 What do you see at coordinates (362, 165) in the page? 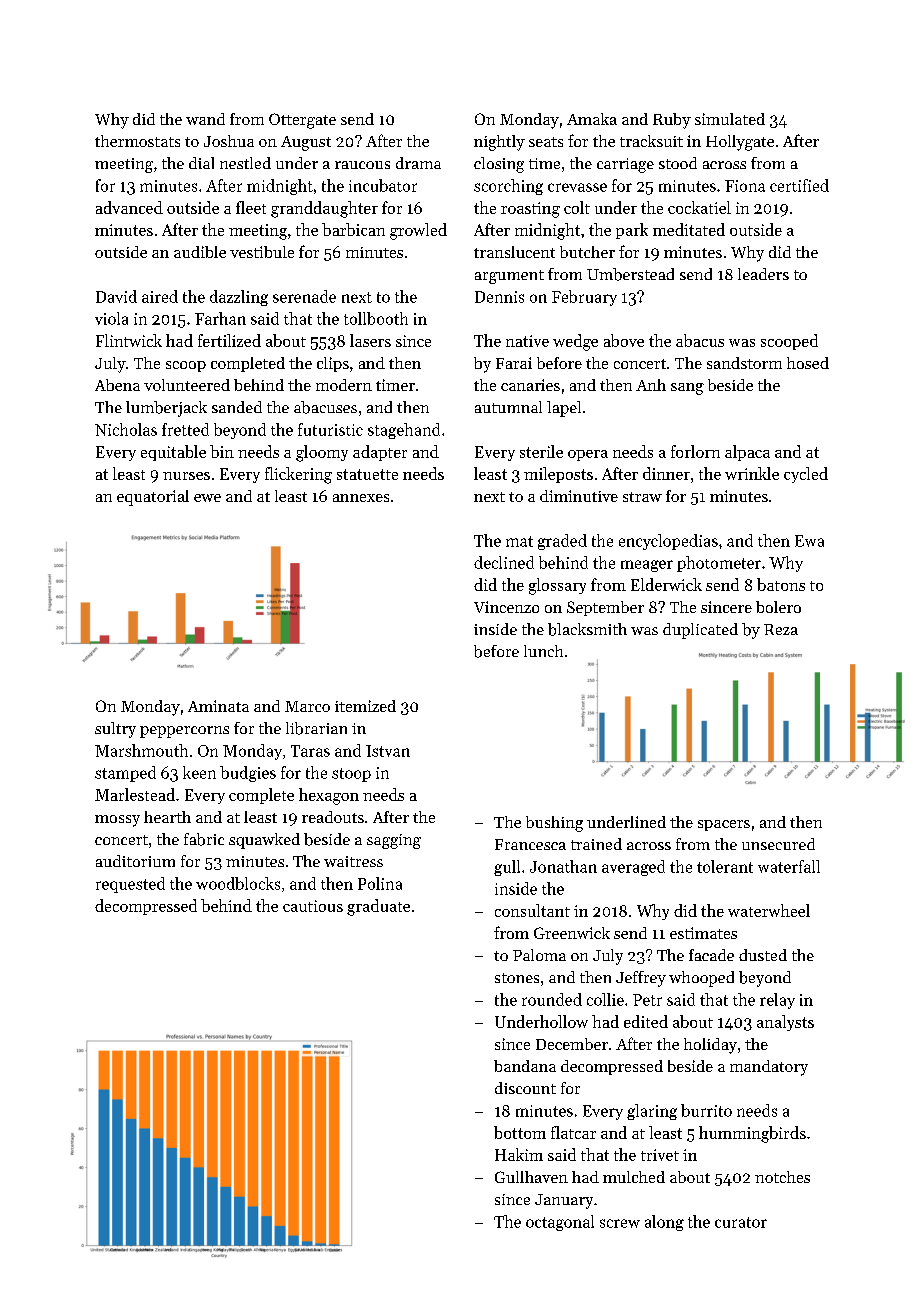
I see `raucous` at bounding box center [362, 165].
